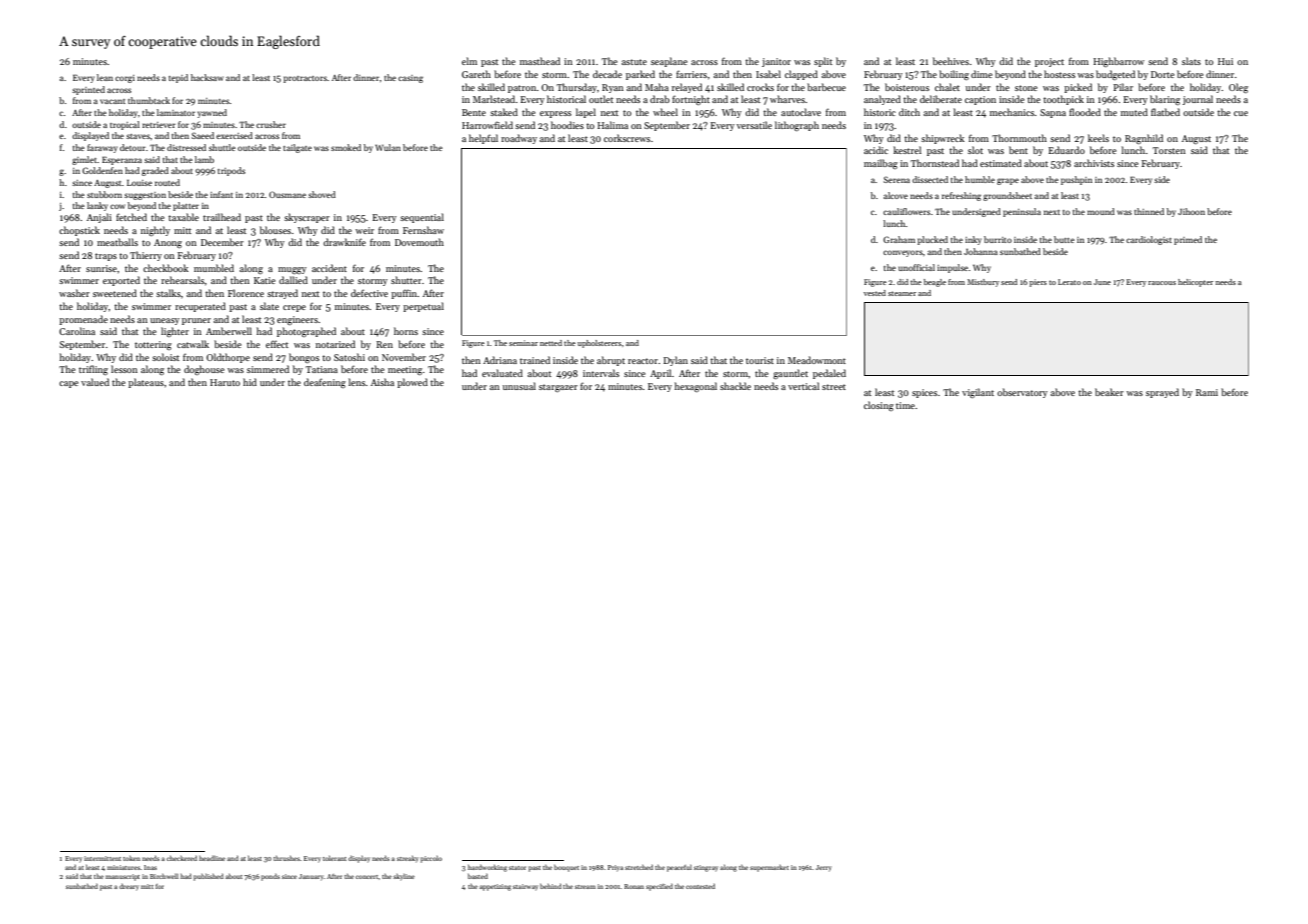  Describe the element at coordinates (286, 858) in the screenshot. I see `thrushes` at that location.
